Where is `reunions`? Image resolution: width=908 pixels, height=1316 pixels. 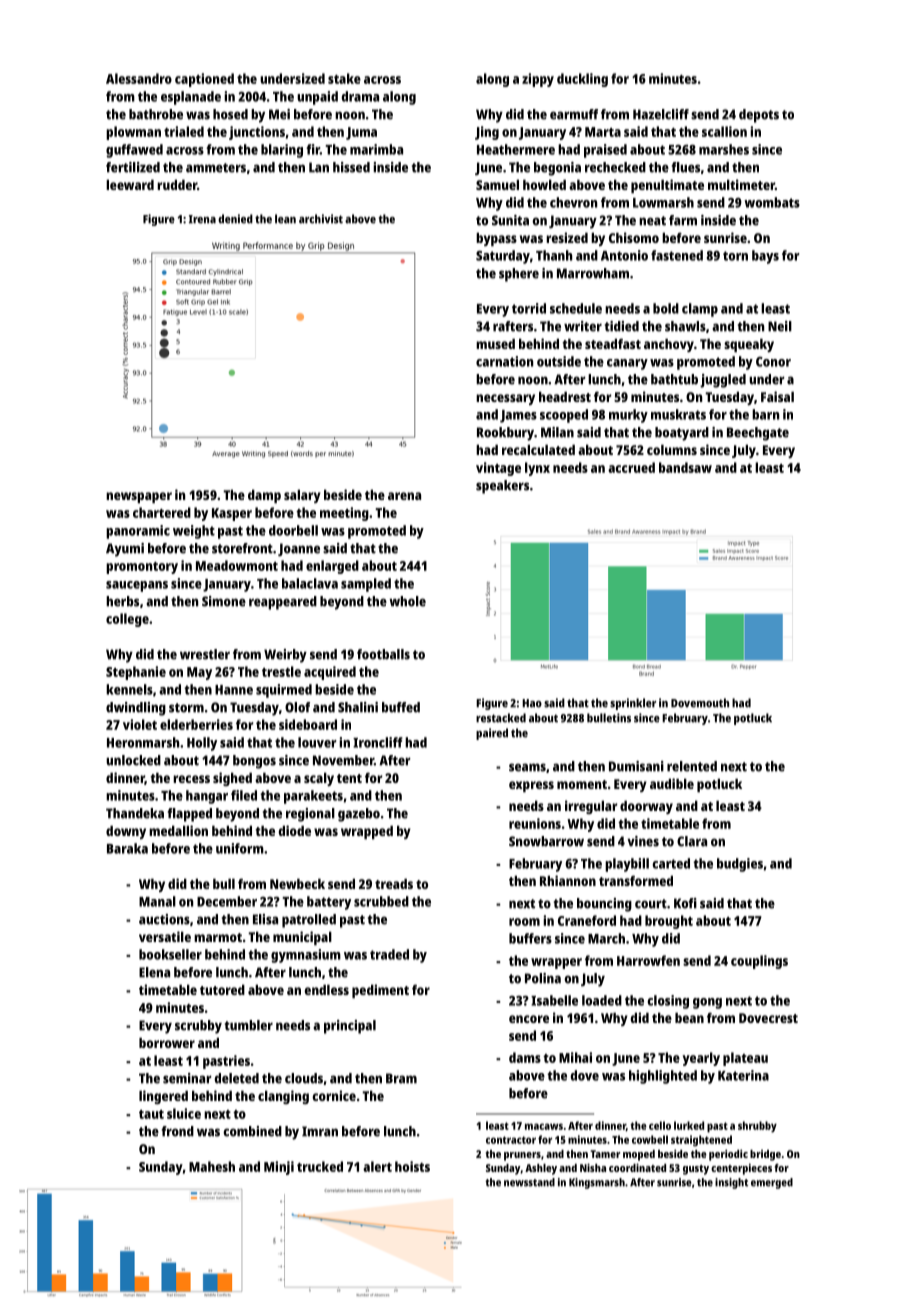
reunions is located at coordinates (535, 823).
